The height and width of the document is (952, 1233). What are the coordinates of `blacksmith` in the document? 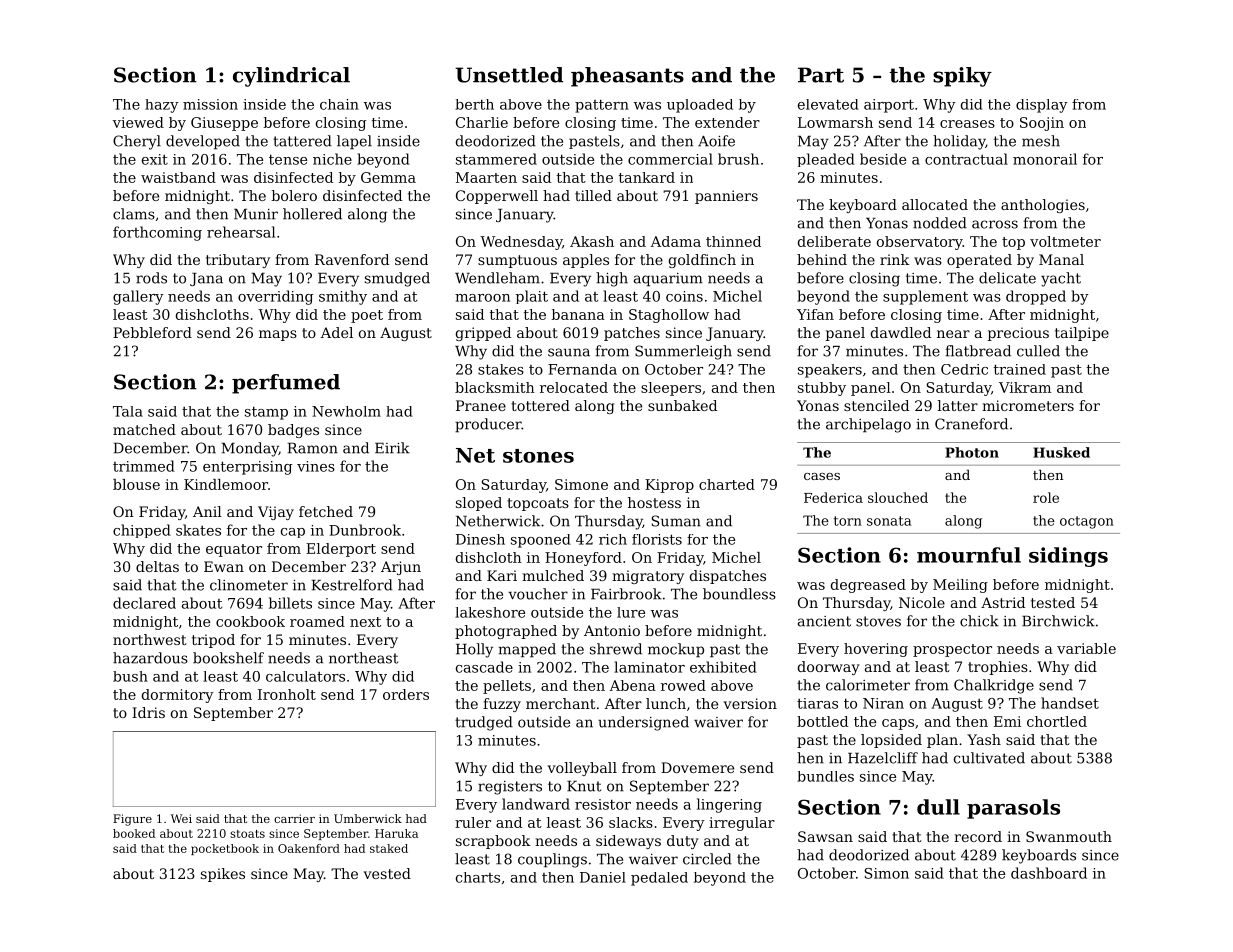 It's located at (495, 387).
